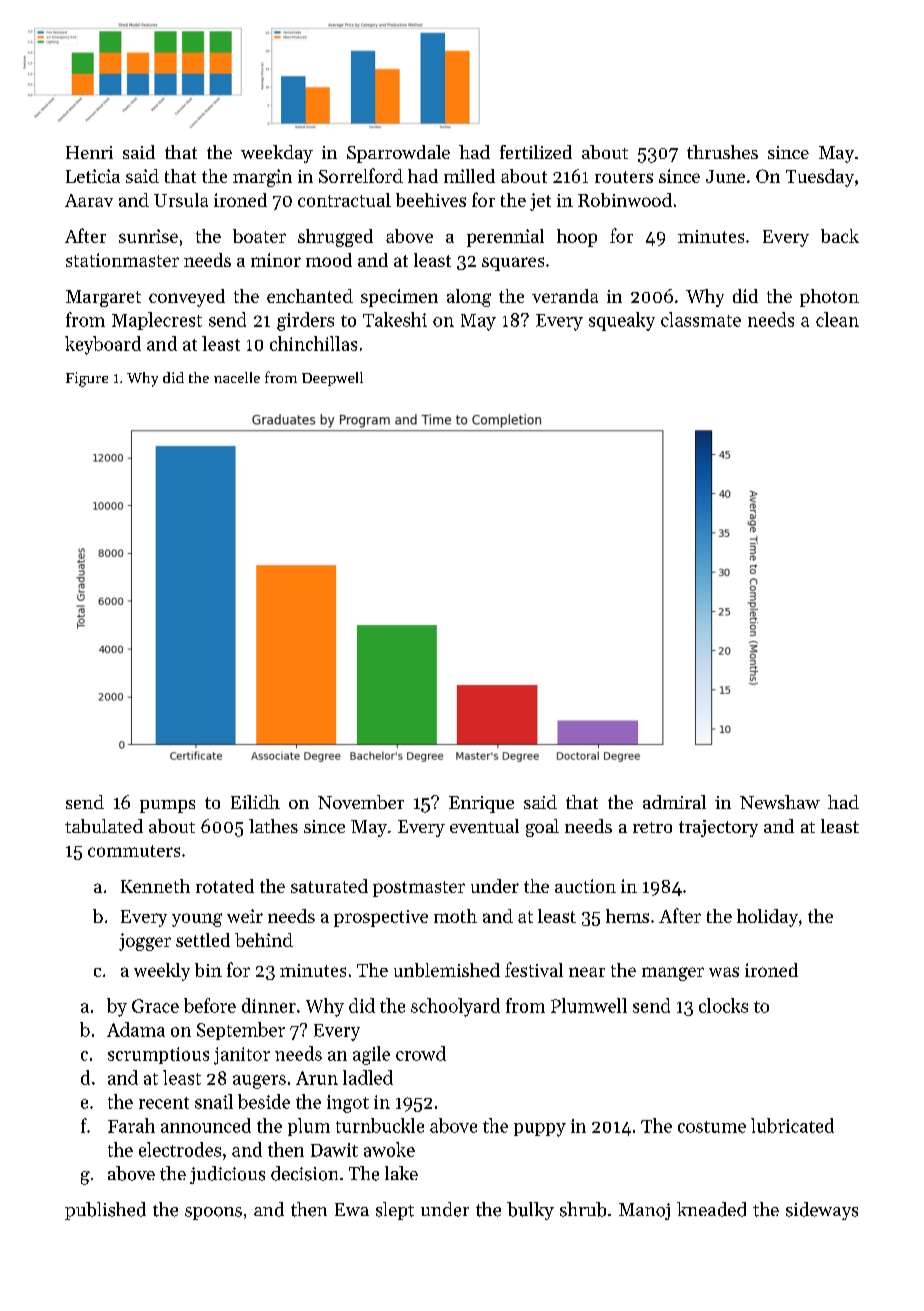  Describe the element at coordinates (134, 851) in the image. I see `commuters` at that location.
